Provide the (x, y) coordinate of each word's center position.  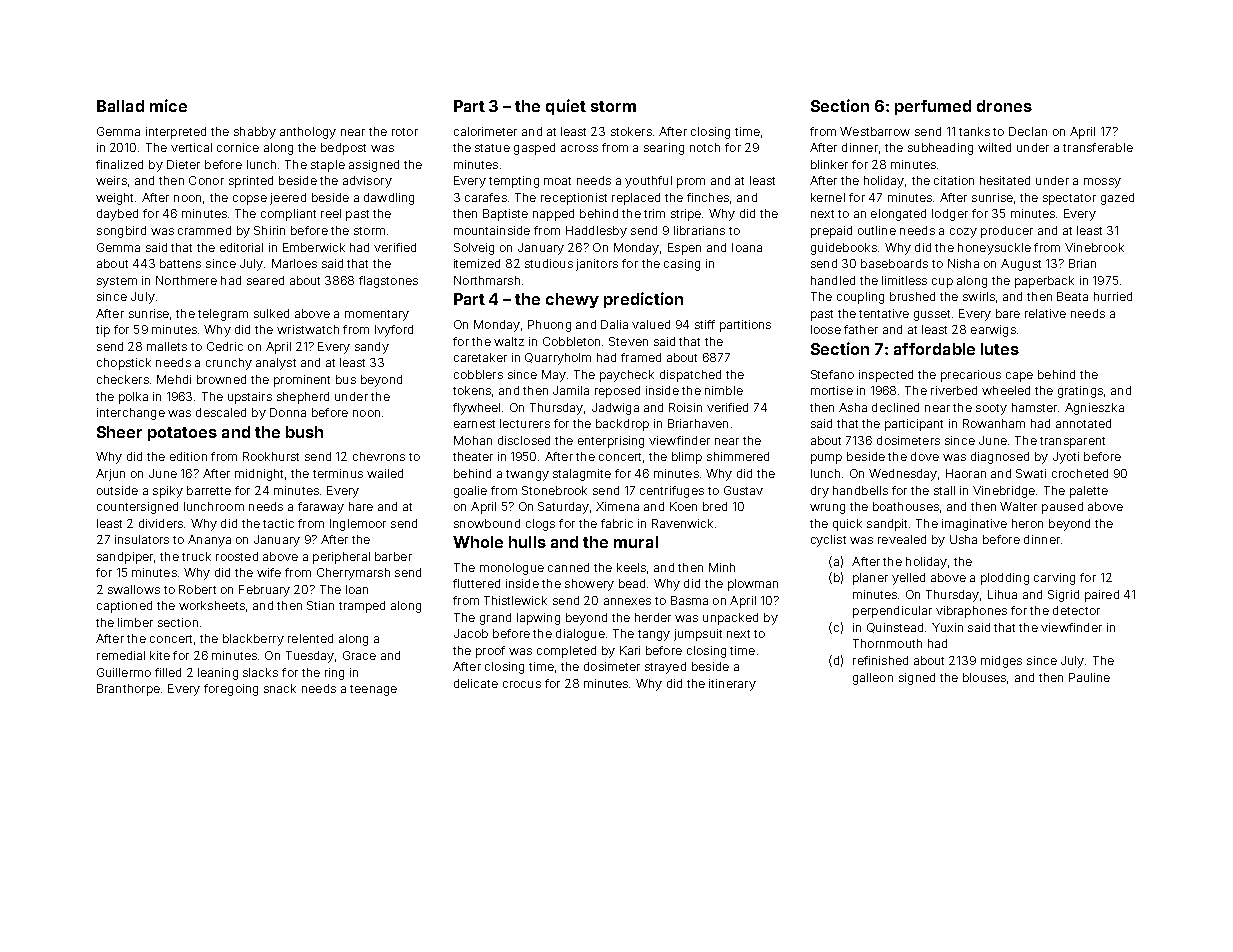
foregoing (231, 690)
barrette (209, 490)
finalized (119, 164)
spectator (1069, 199)
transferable (1098, 147)
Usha (963, 539)
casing (682, 265)
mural (636, 542)
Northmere (186, 280)
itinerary (732, 685)
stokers (631, 131)
